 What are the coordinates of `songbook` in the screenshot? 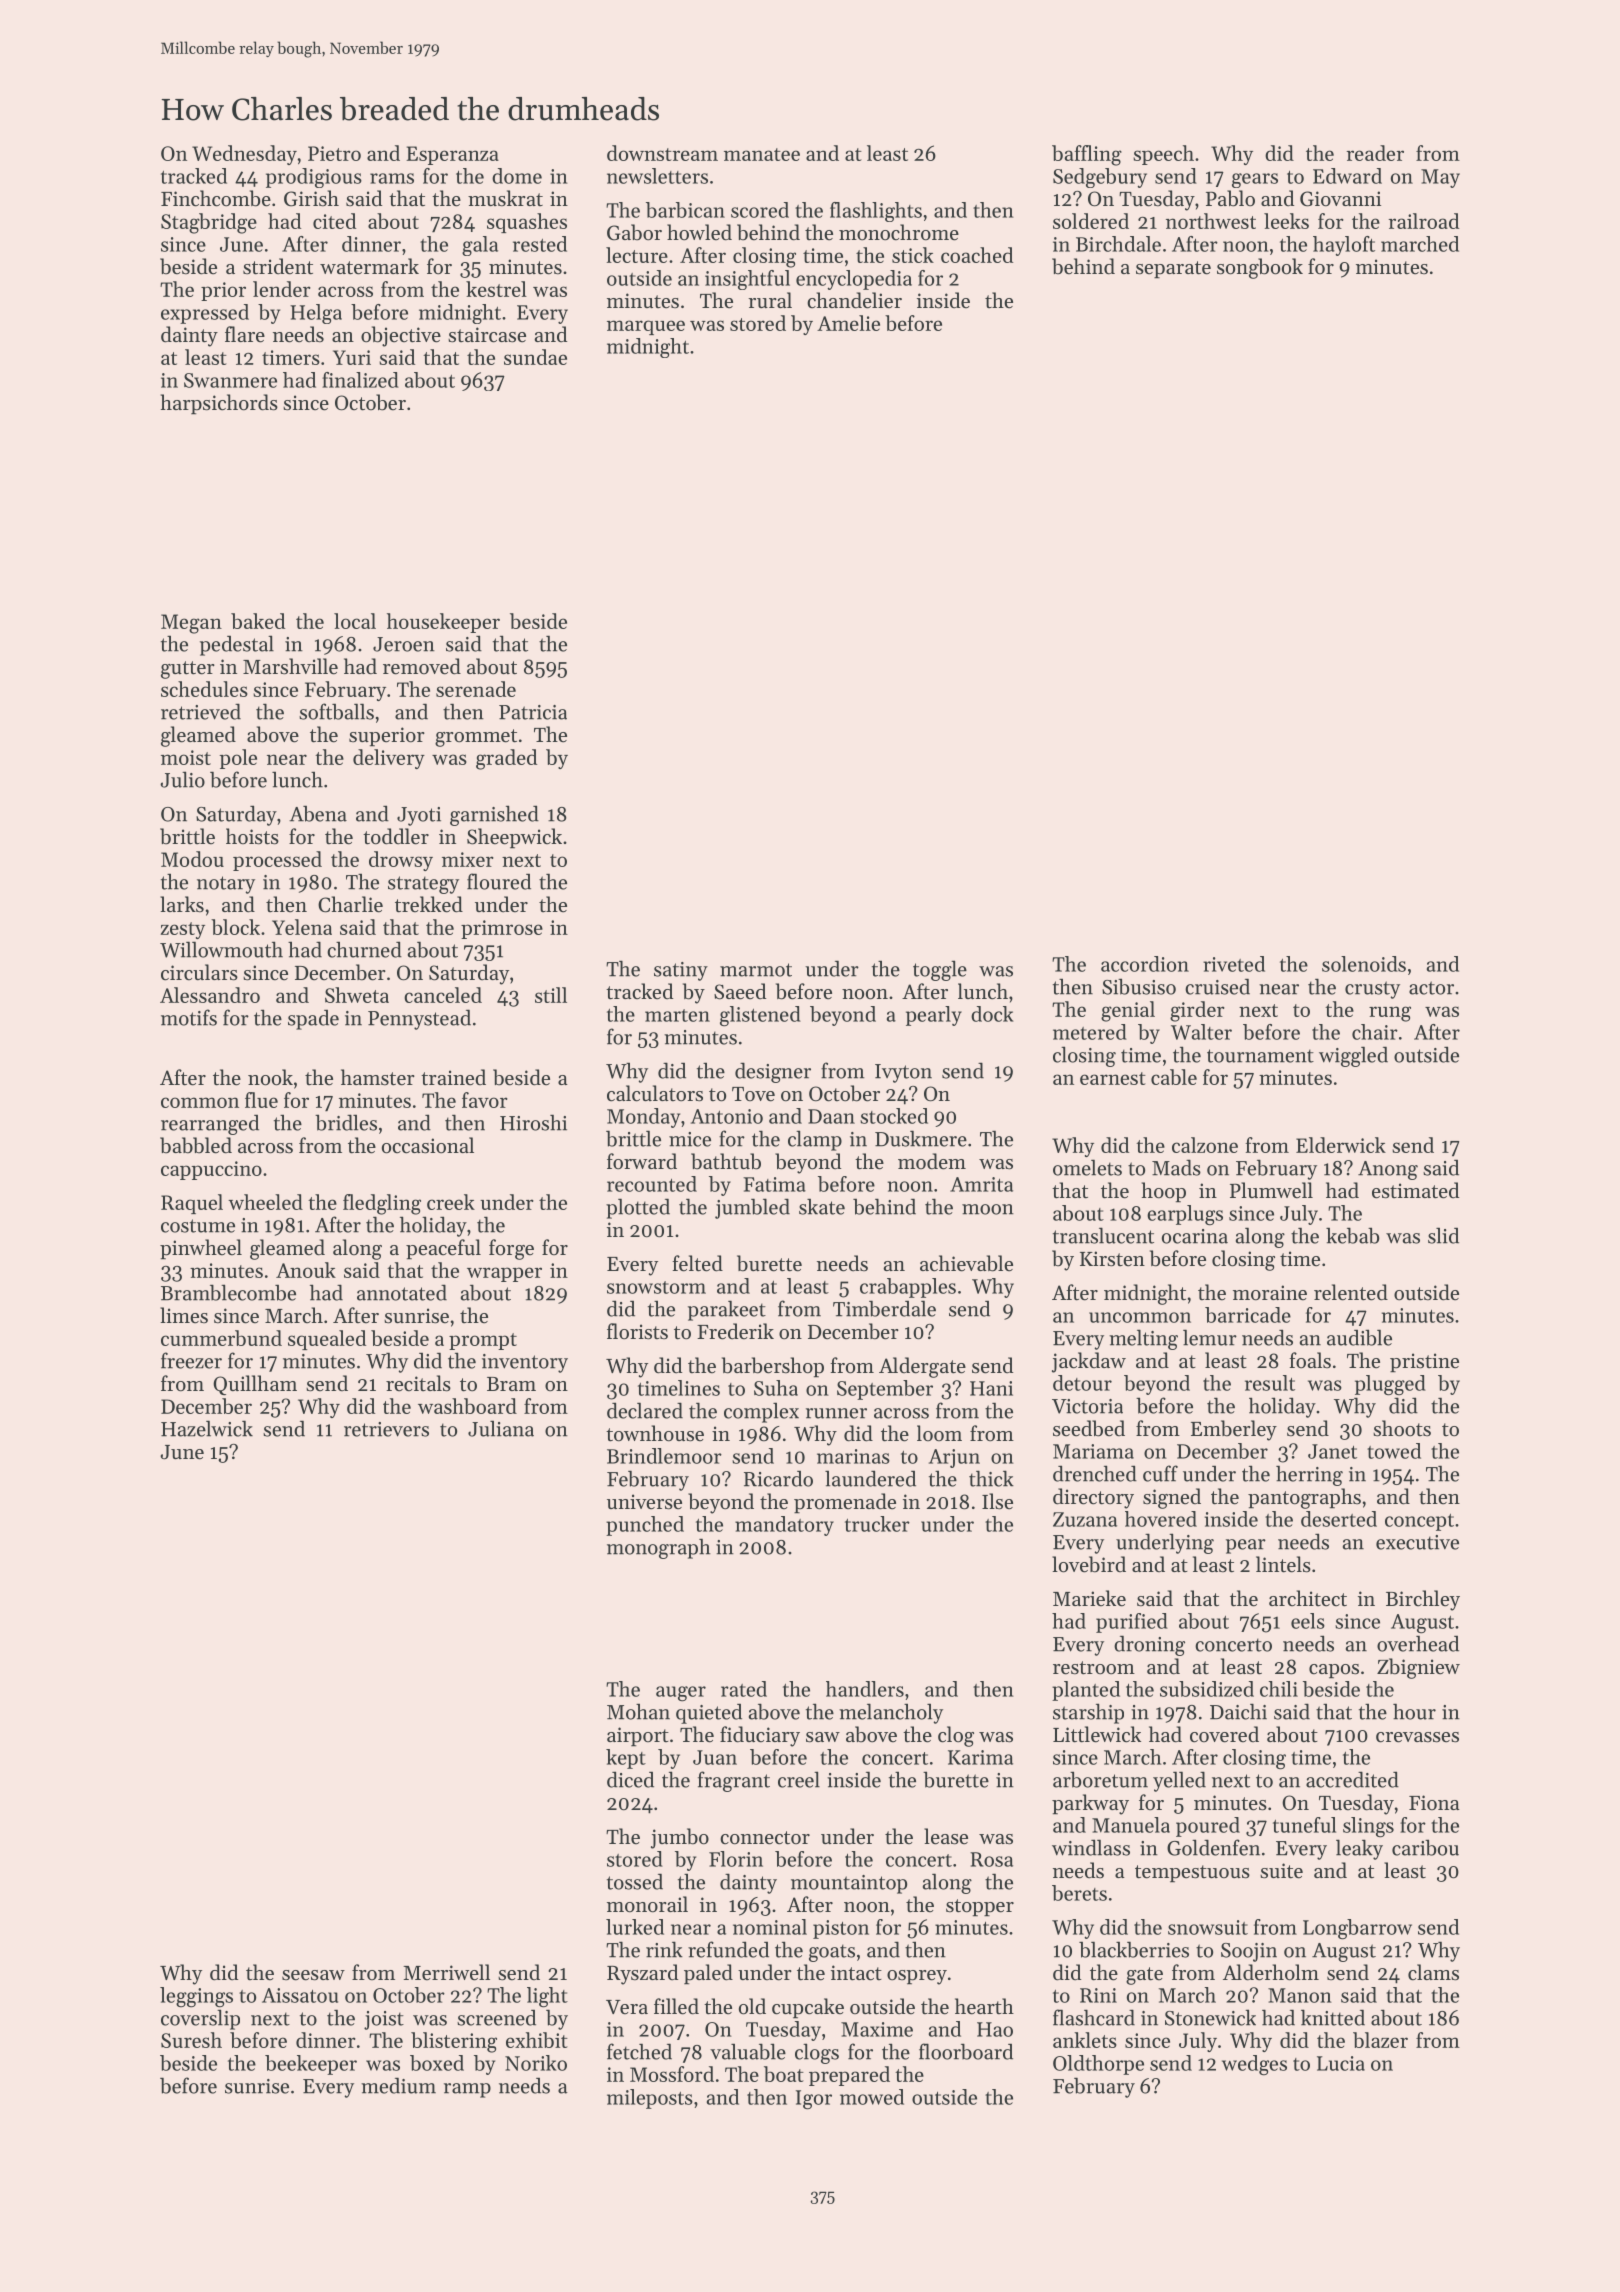 It's located at (1260, 268).
